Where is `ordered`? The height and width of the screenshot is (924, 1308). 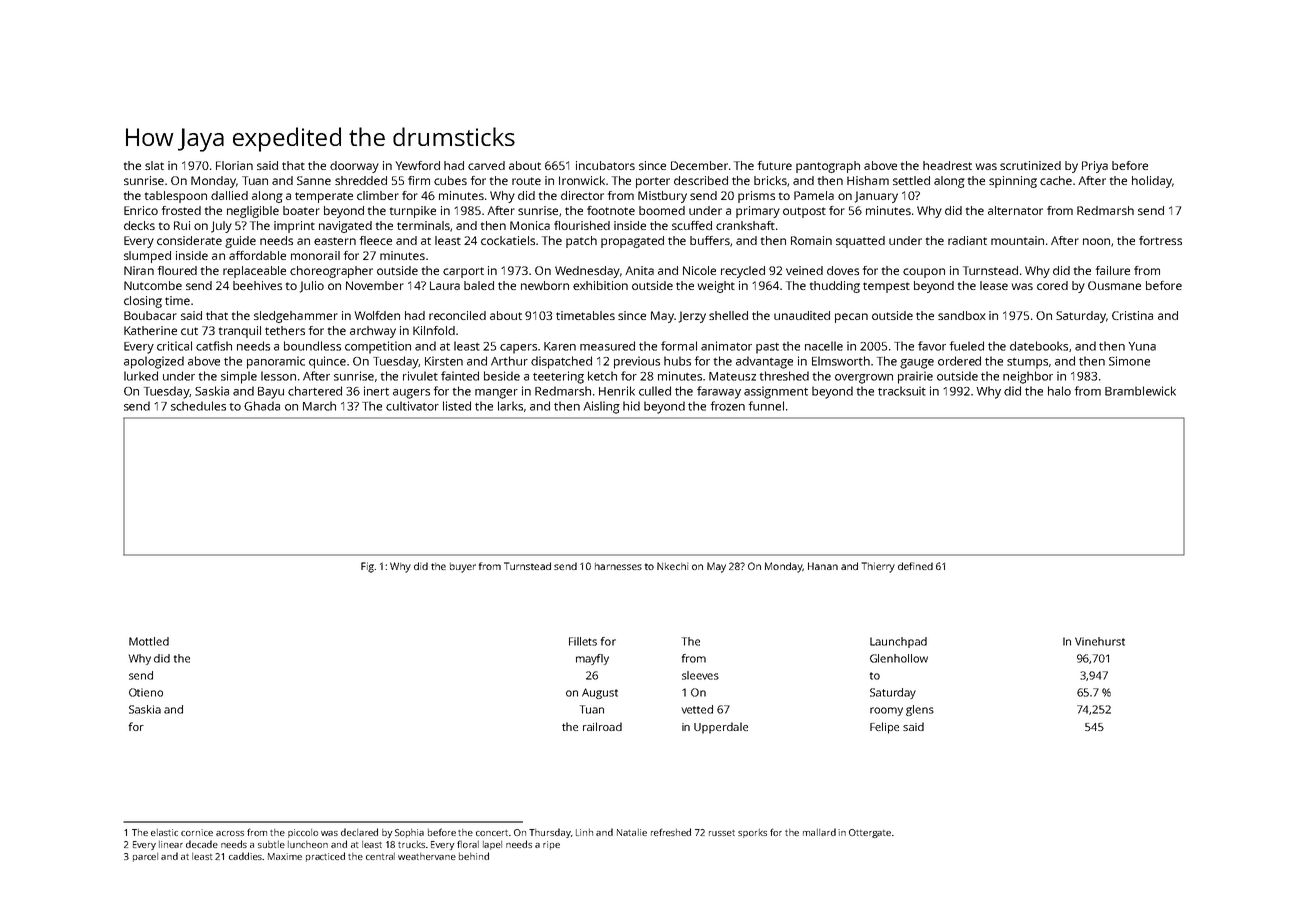 ordered is located at coordinates (959, 361).
